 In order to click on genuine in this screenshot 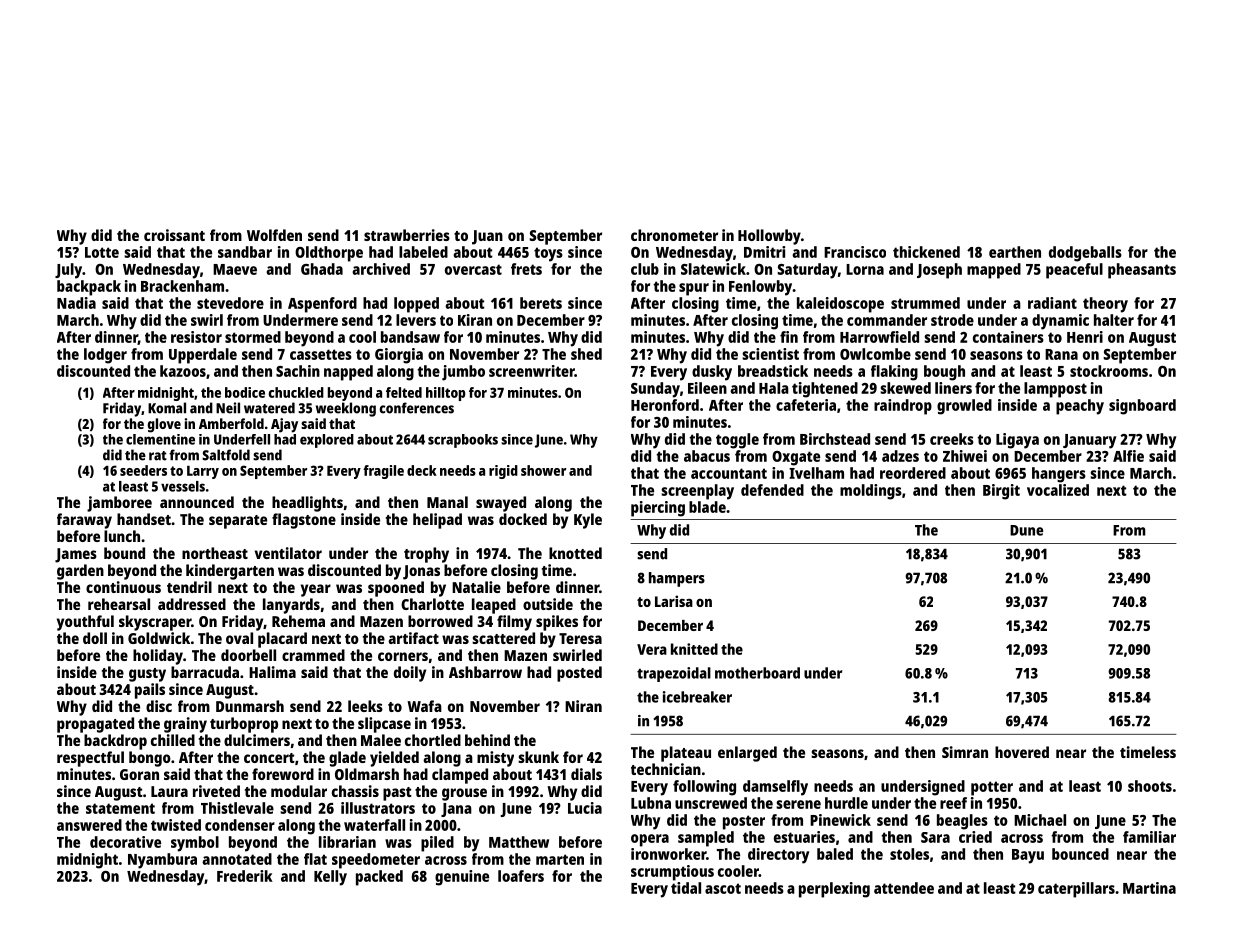, I will do `click(462, 878)`.
